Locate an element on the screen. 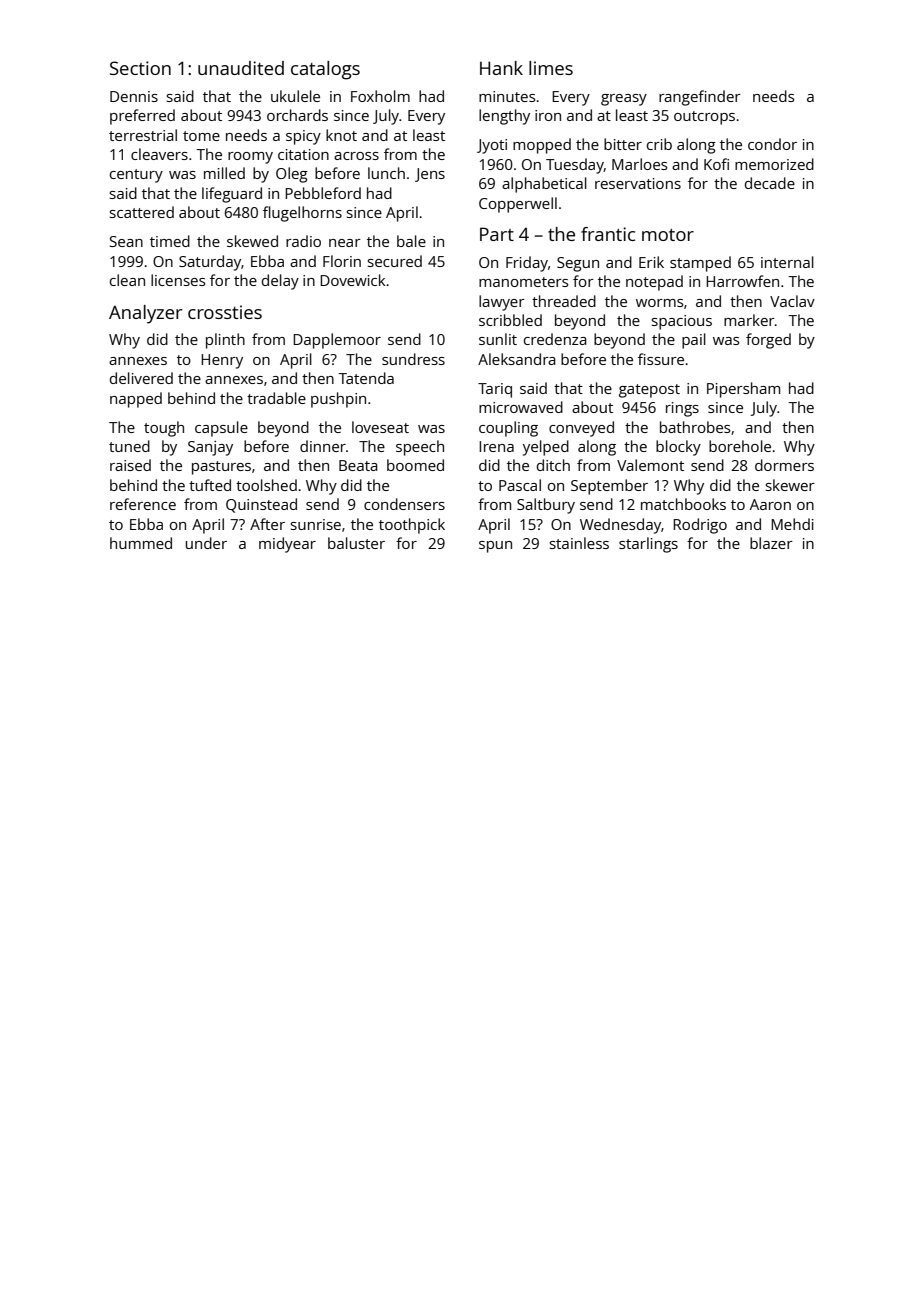  limes is located at coordinates (551, 68).
